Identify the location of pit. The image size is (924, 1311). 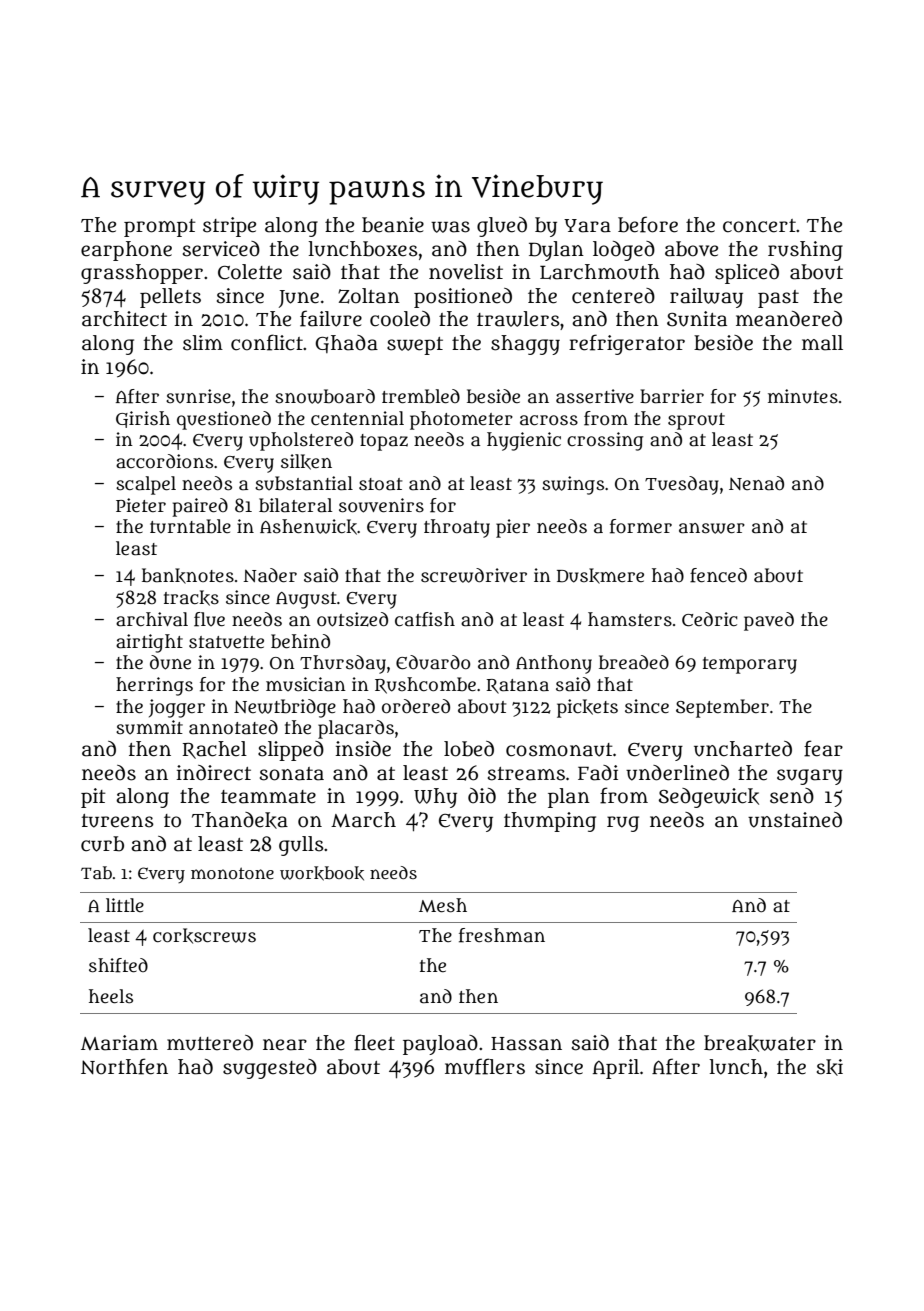
(93, 798).
